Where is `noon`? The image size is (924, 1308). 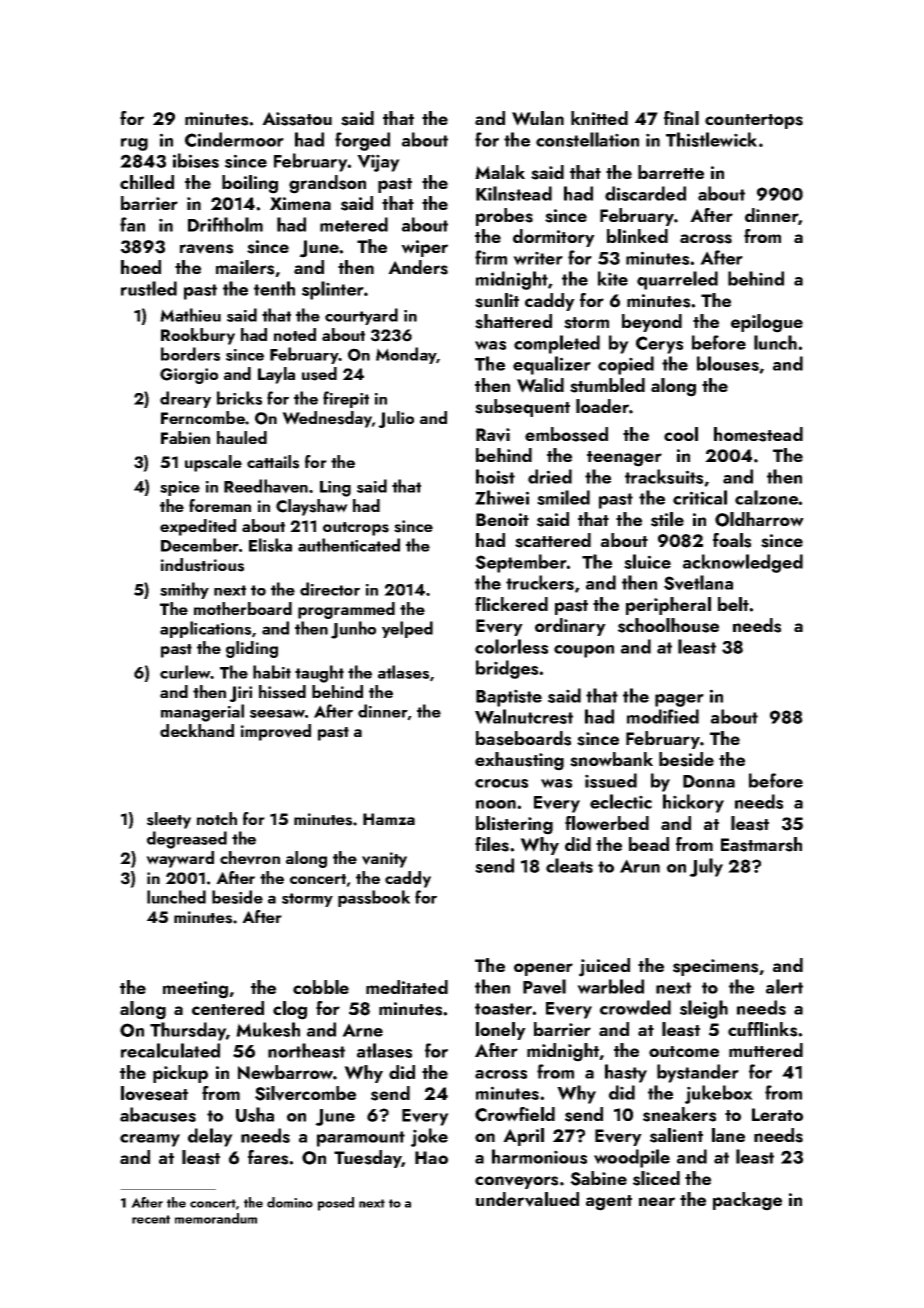
noon is located at coordinates (496, 804).
